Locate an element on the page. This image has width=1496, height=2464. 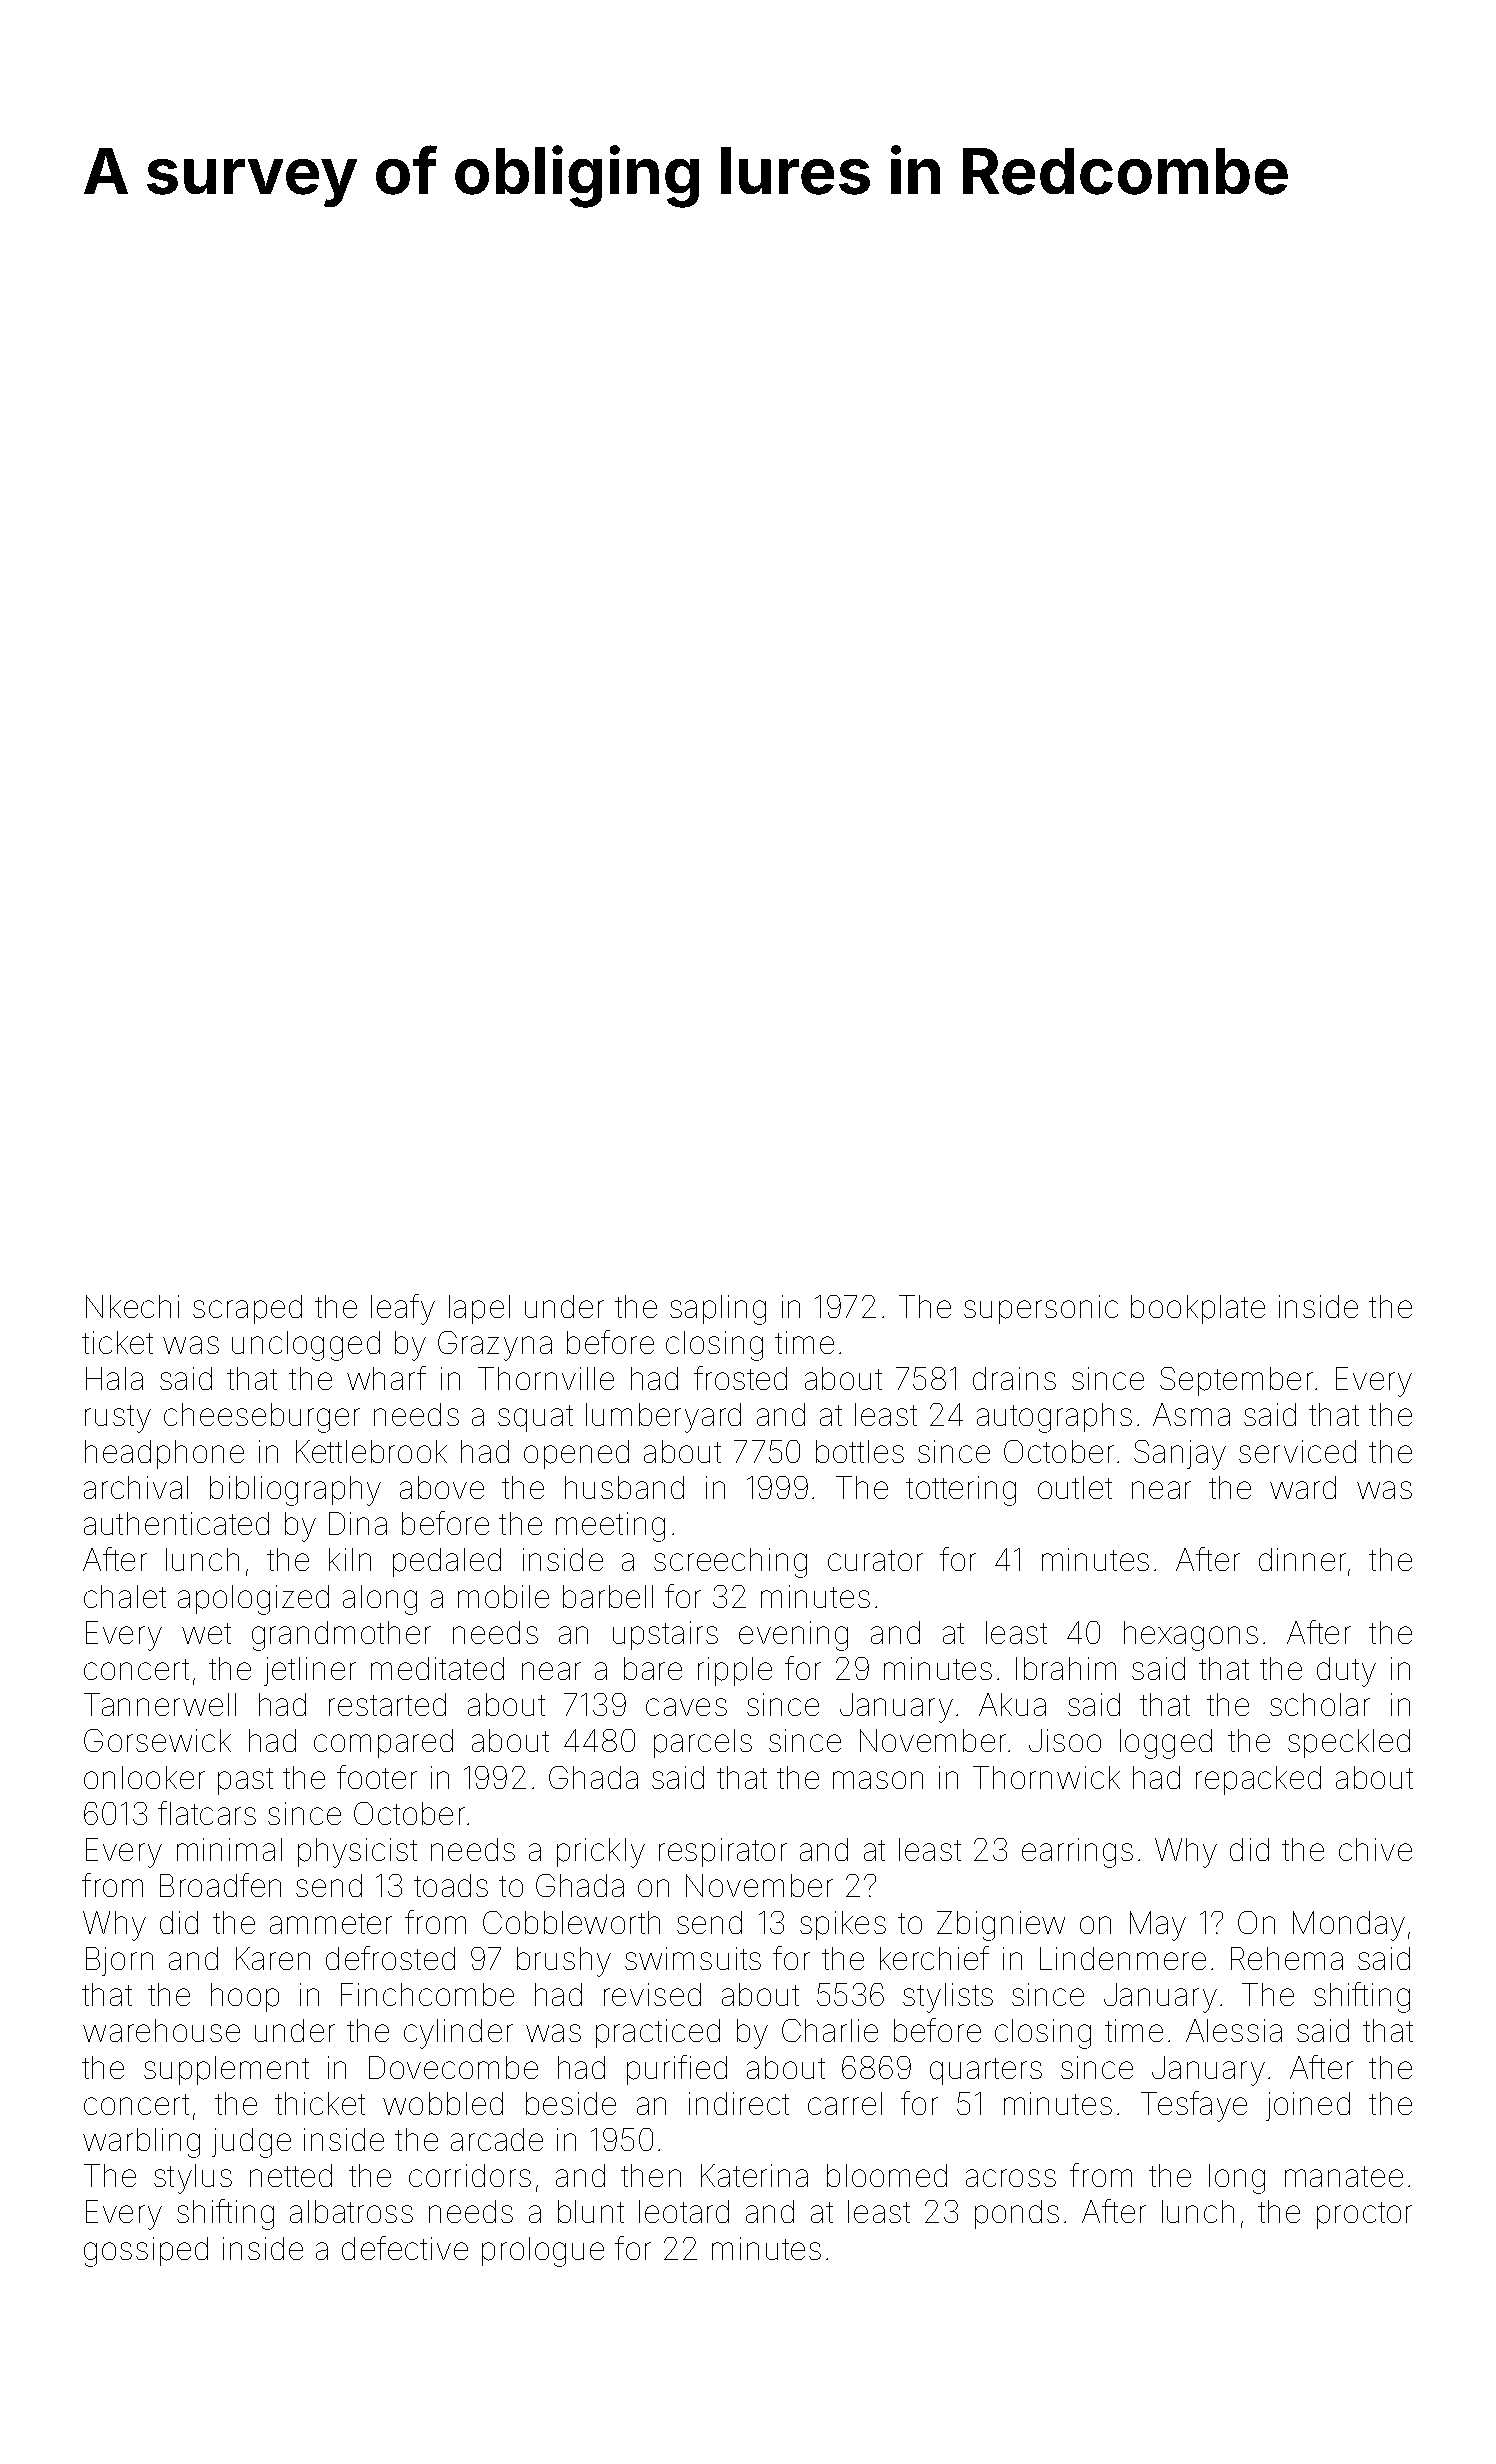
gossiped is located at coordinates (146, 2252).
